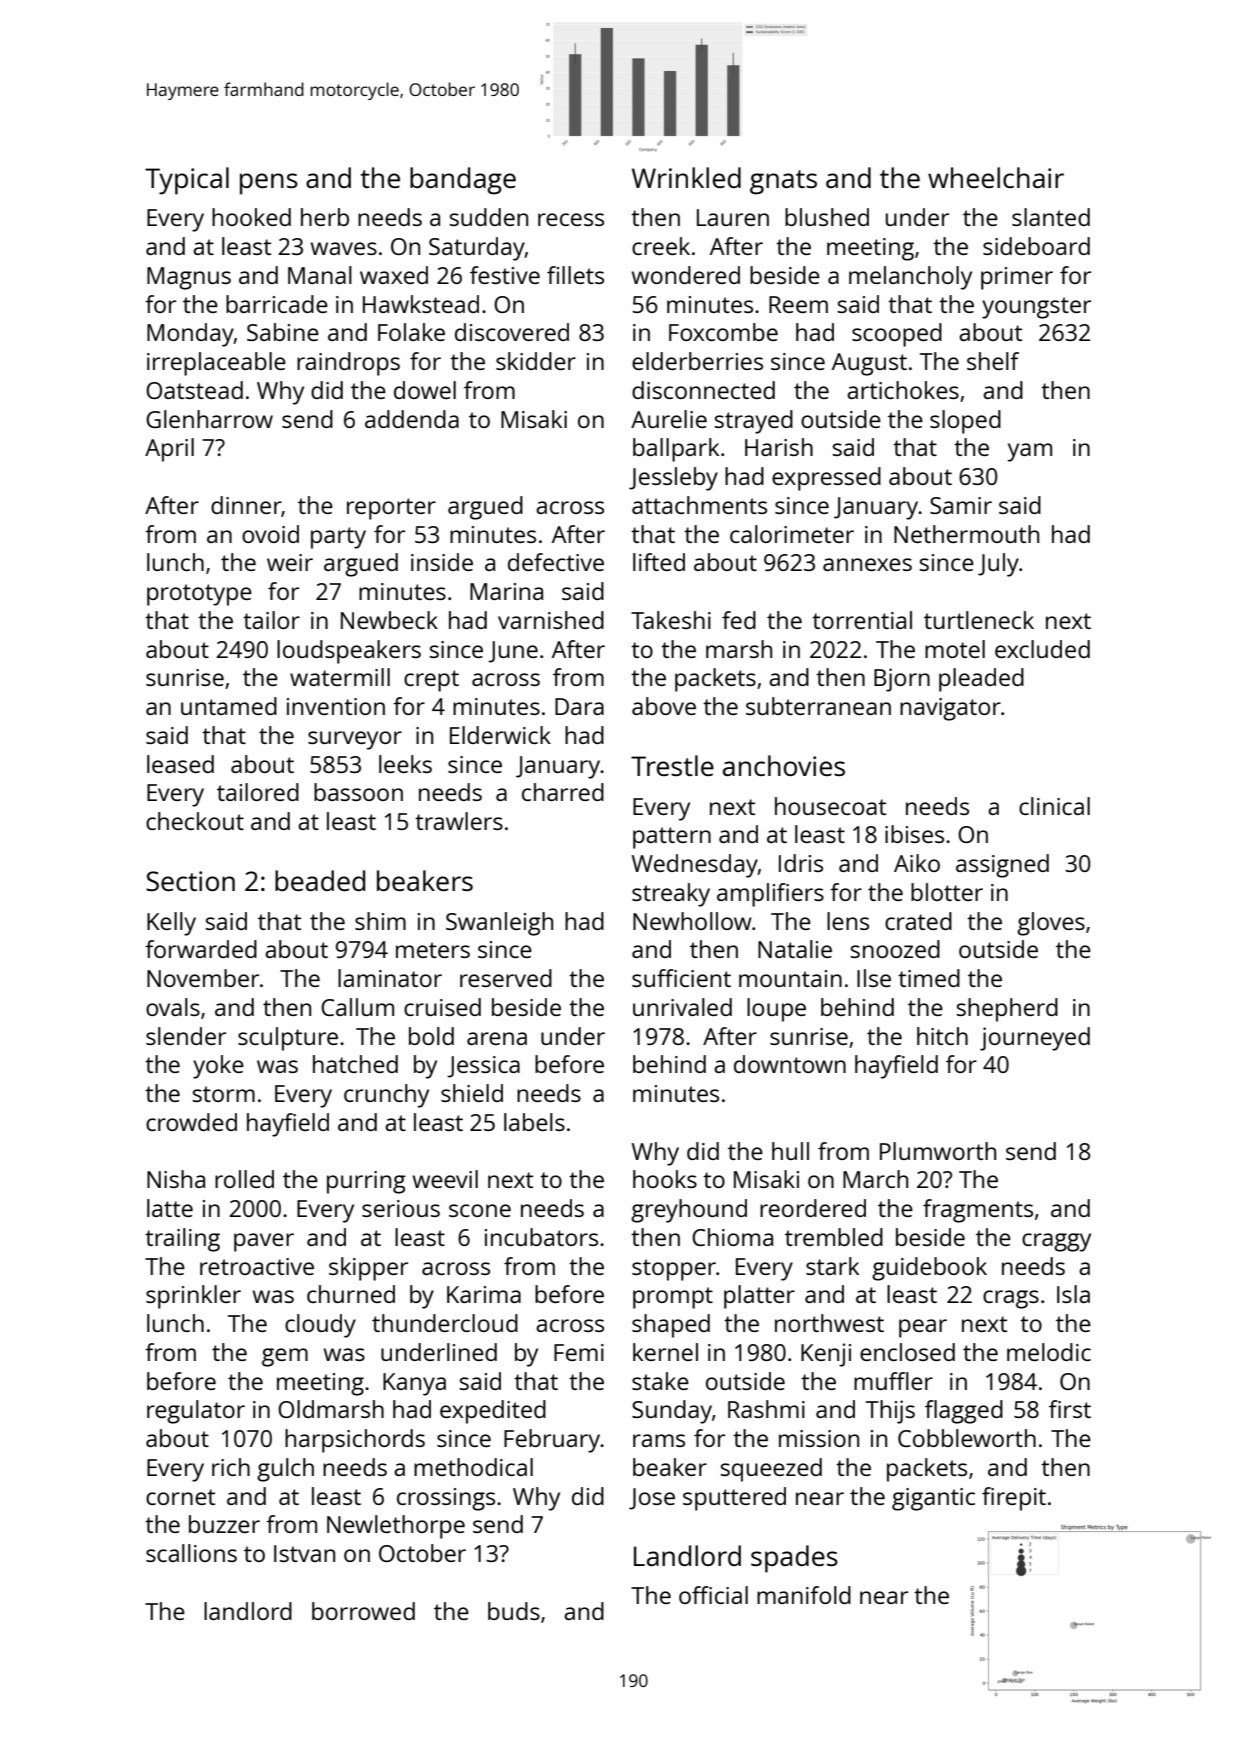  I want to click on Lauren, so click(733, 217).
